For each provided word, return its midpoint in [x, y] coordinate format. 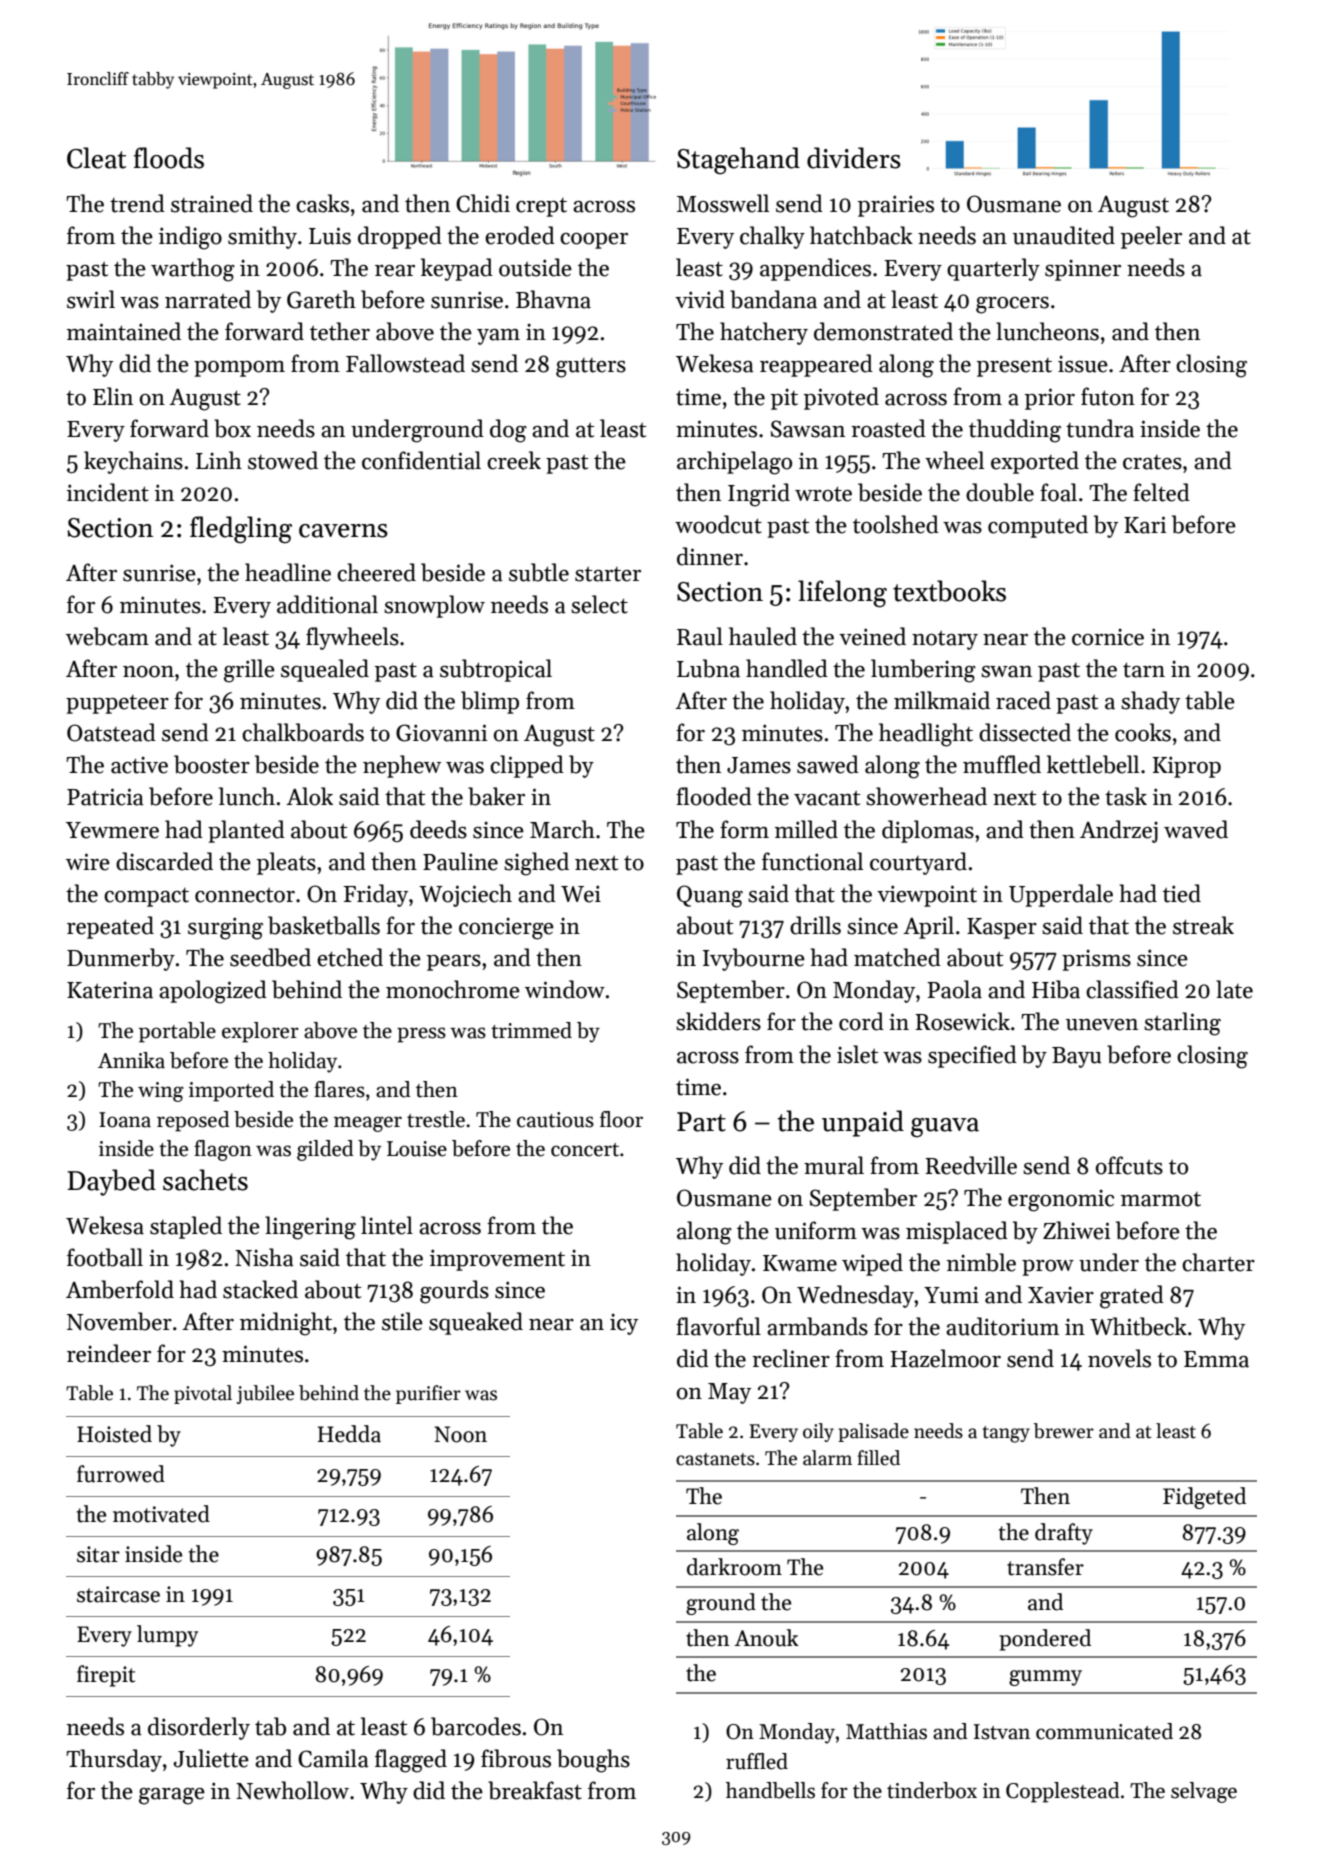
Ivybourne [754, 959]
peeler [1151, 237]
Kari [1145, 525]
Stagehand [738, 161]
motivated [161, 1514]
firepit [106, 1676]
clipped [527, 766]
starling [1182, 1024]
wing [161, 1092]
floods [169, 158]
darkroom [734, 1567]
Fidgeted [1204, 1498]
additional [327, 604]
